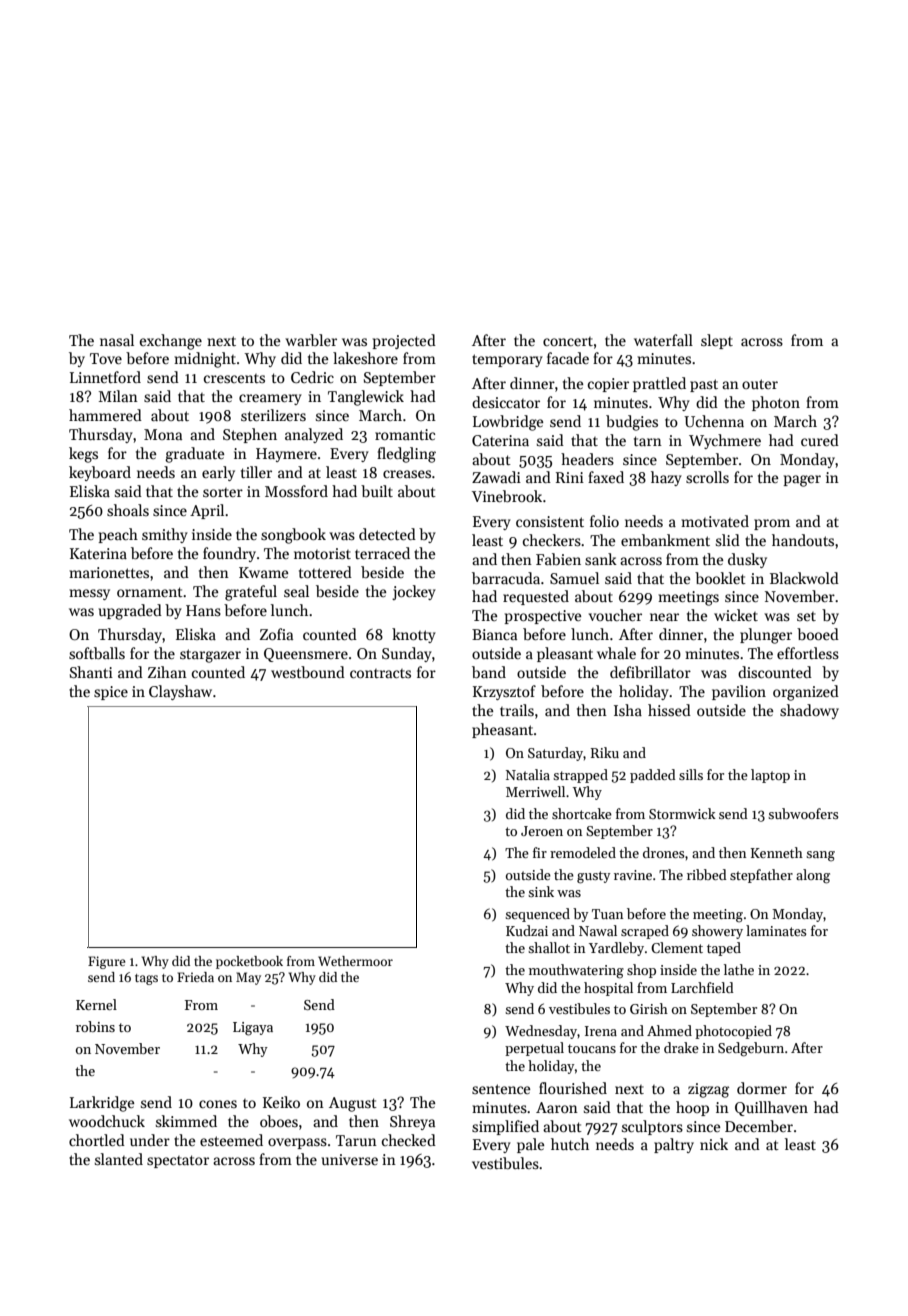  What do you see at coordinates (256, 472) in the page?
I see `tiller` at bounding box center [256, 472].
